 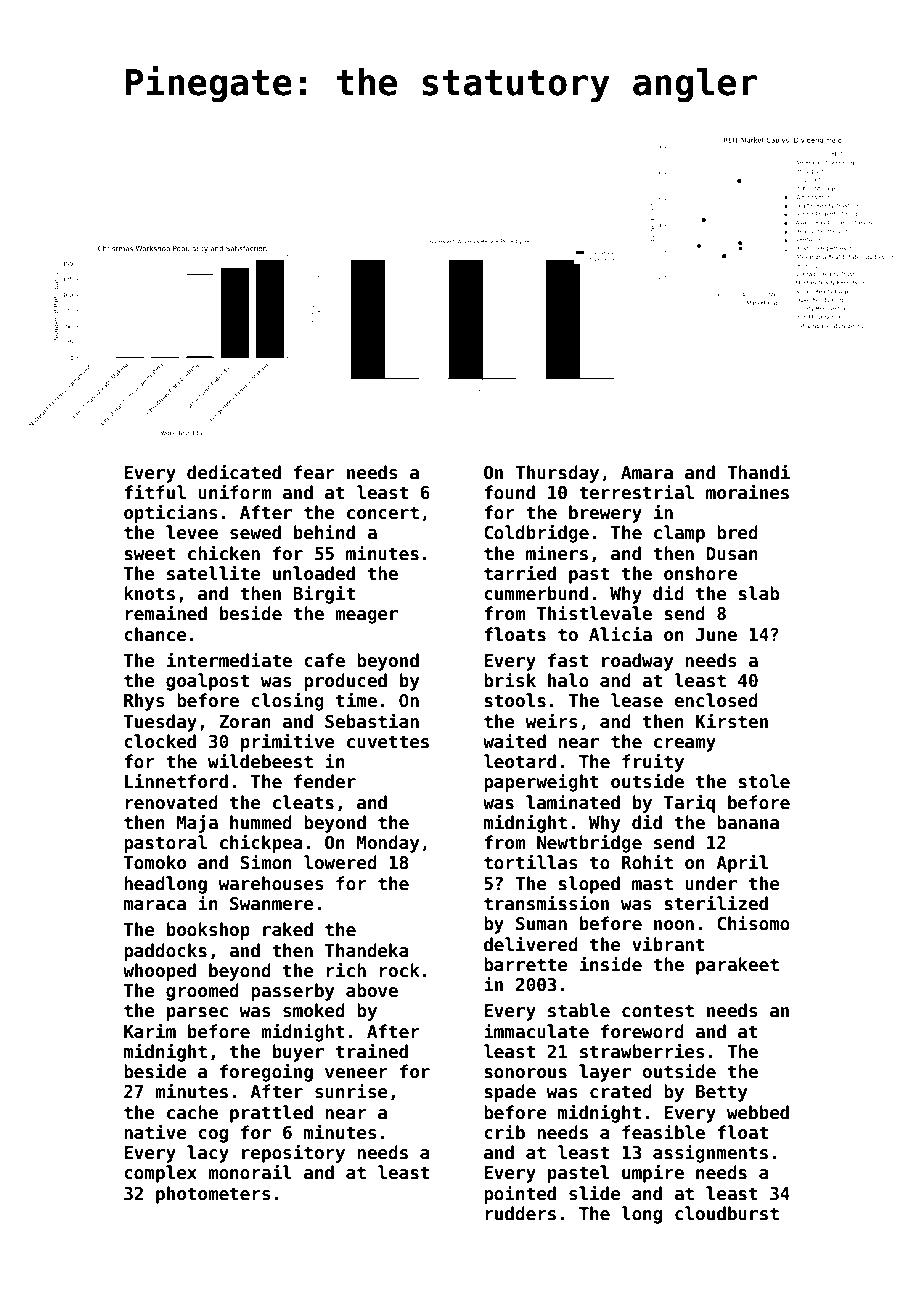 I want to click on whooped, so click(x=159, y=972).
